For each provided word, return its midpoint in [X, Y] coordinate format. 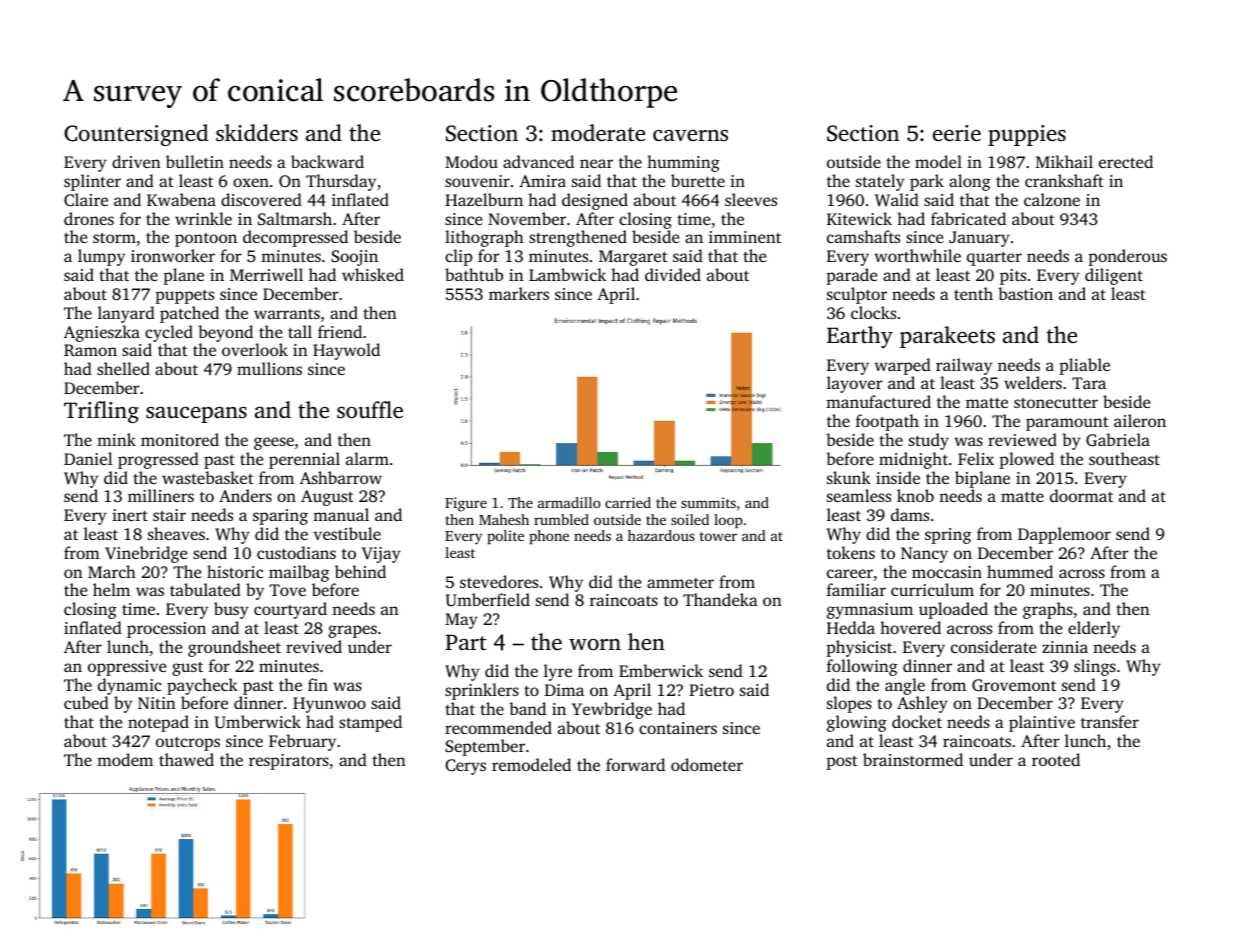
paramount [1067, 423]
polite [505, 537]
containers [678, 728]
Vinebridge [146, 554]
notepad [158, 723]
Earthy [860, 337]
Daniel [88, 458]
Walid [897, 199]
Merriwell [266, 274]
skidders [257, 133]
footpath [887, 422]
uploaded [953, 610]
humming [683, 163]
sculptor [857, 295]
